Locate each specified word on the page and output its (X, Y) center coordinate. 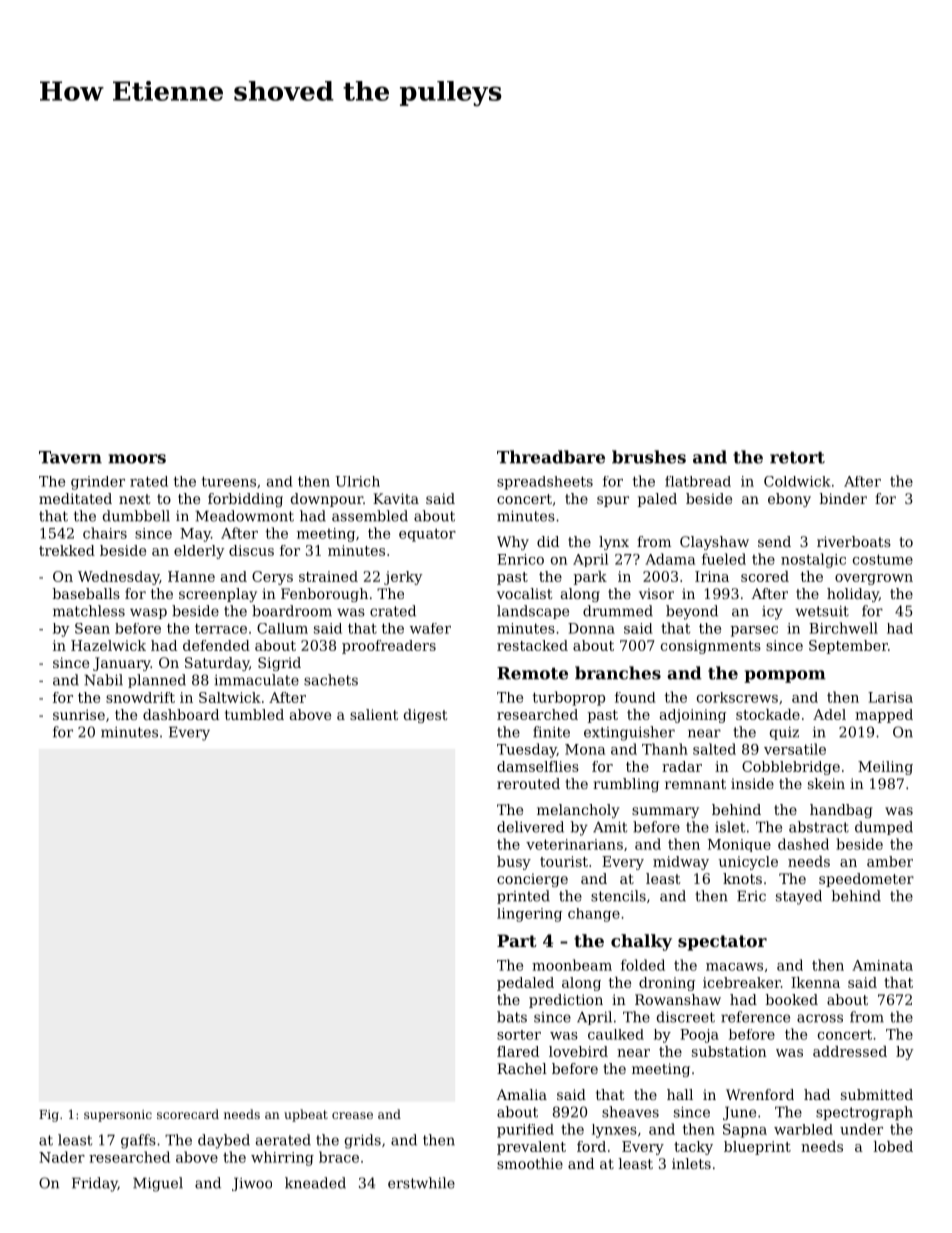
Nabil (103, 680)
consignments (711, 647)
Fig (49, 1116)
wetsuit (822, 611)
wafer (430, 628)
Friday (95, 1184)
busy (514, 863)
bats (512, 1017)
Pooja (699, 1036)
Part (517, 940)
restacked (532, 645)
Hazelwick (108, 645)
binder (843, 498)
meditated (75, 498)
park (590, 578)
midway (681, 863)
